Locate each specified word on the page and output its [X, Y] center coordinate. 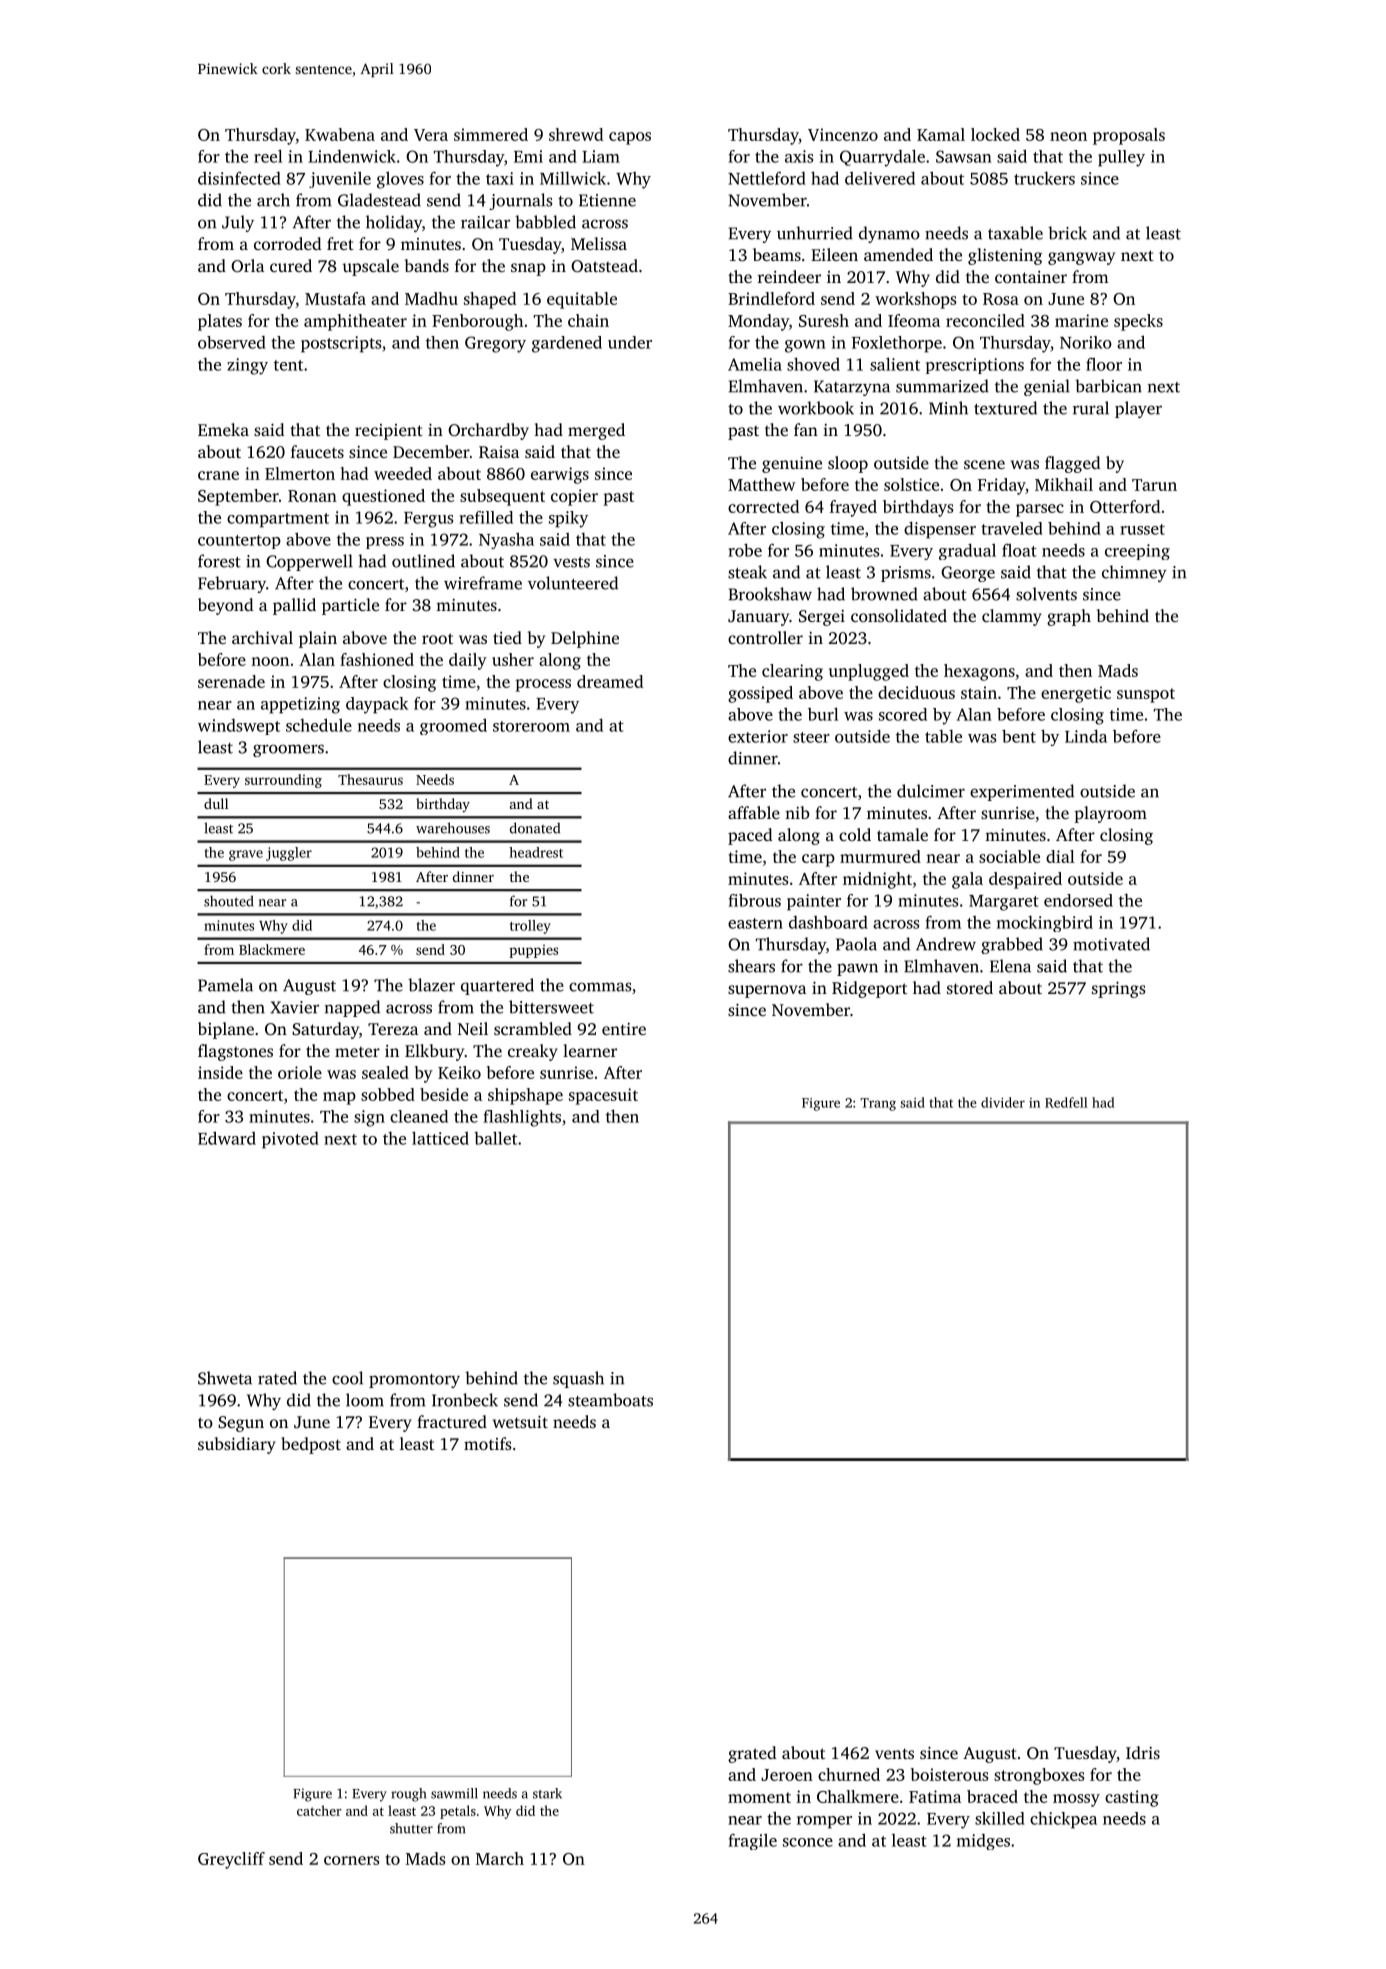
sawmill [454, 1793]
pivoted [290, 1140]
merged [596, 431]
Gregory [495, 344]
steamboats [610, 1400]
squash [578, 1379]
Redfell [1066, 1102]
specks [1138, 322]
